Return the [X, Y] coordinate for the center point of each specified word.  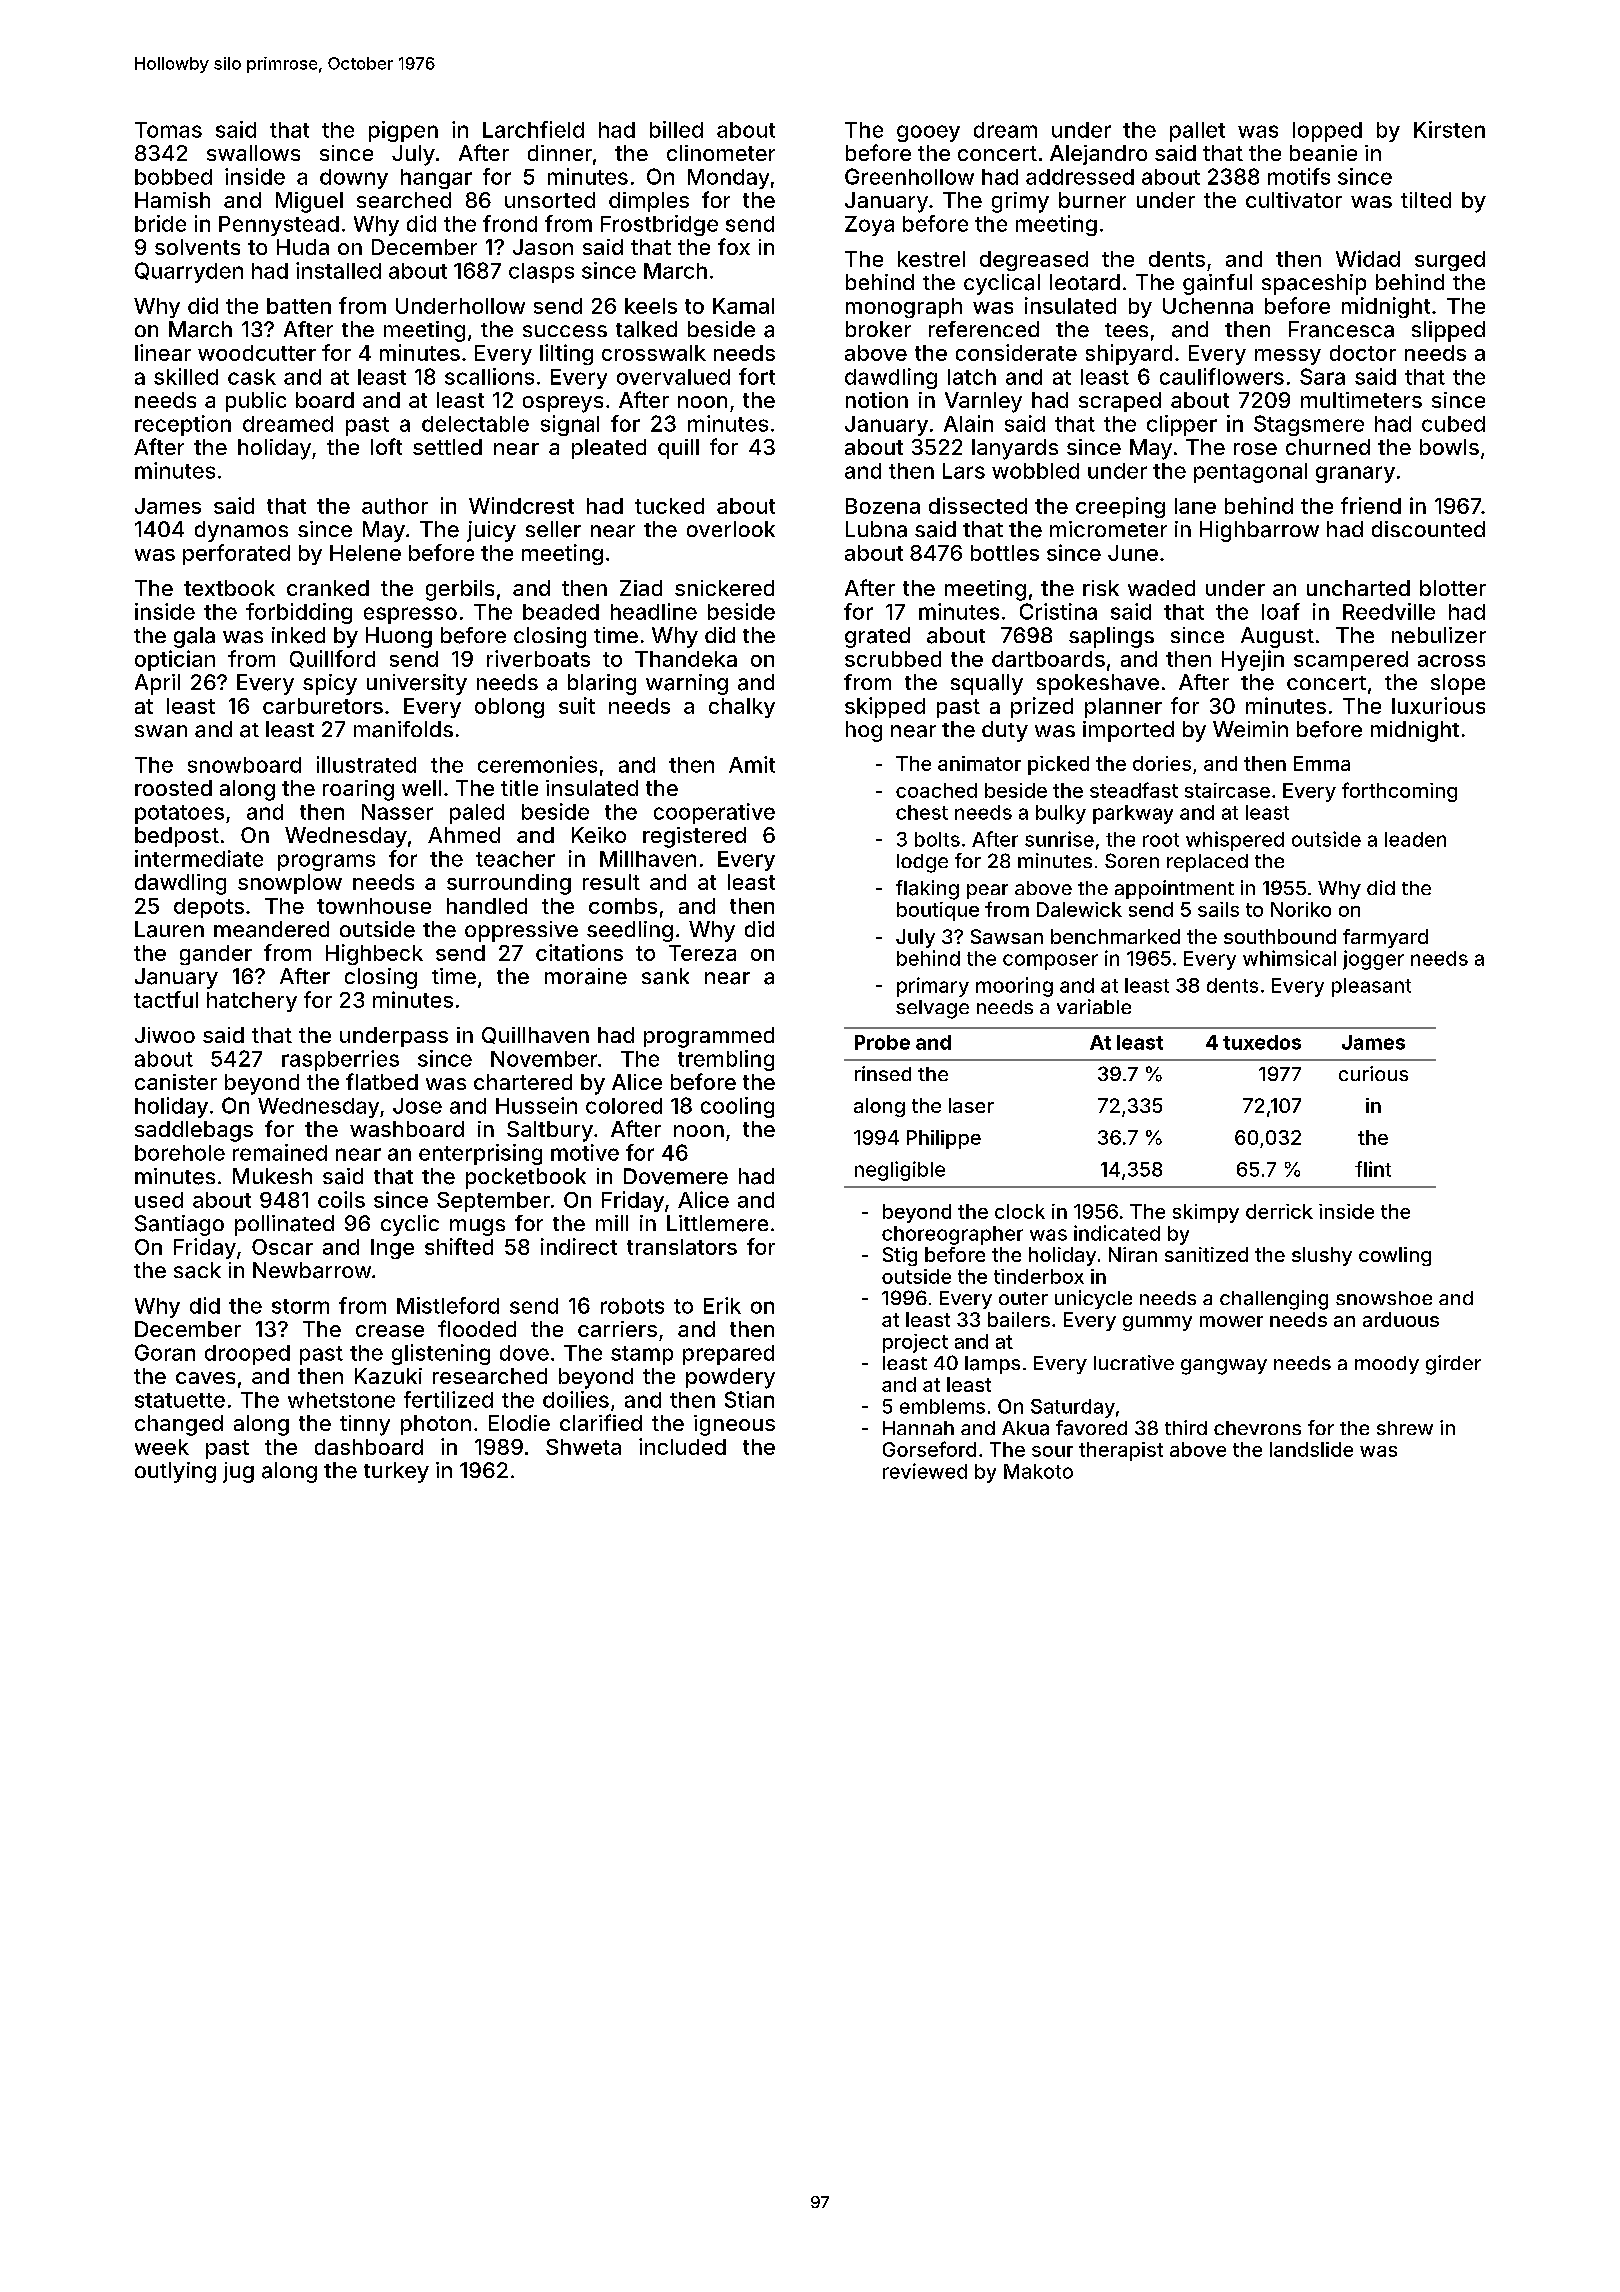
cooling [737, 1107]
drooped [247, 1355]
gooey [928, 133]
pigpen [403, 131]
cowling [1395, 1256]
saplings [1111, 637]
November [544, 1059]
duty [1005, 731]
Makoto [1038, 1471]
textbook [229, 588]
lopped [1327, 132]
